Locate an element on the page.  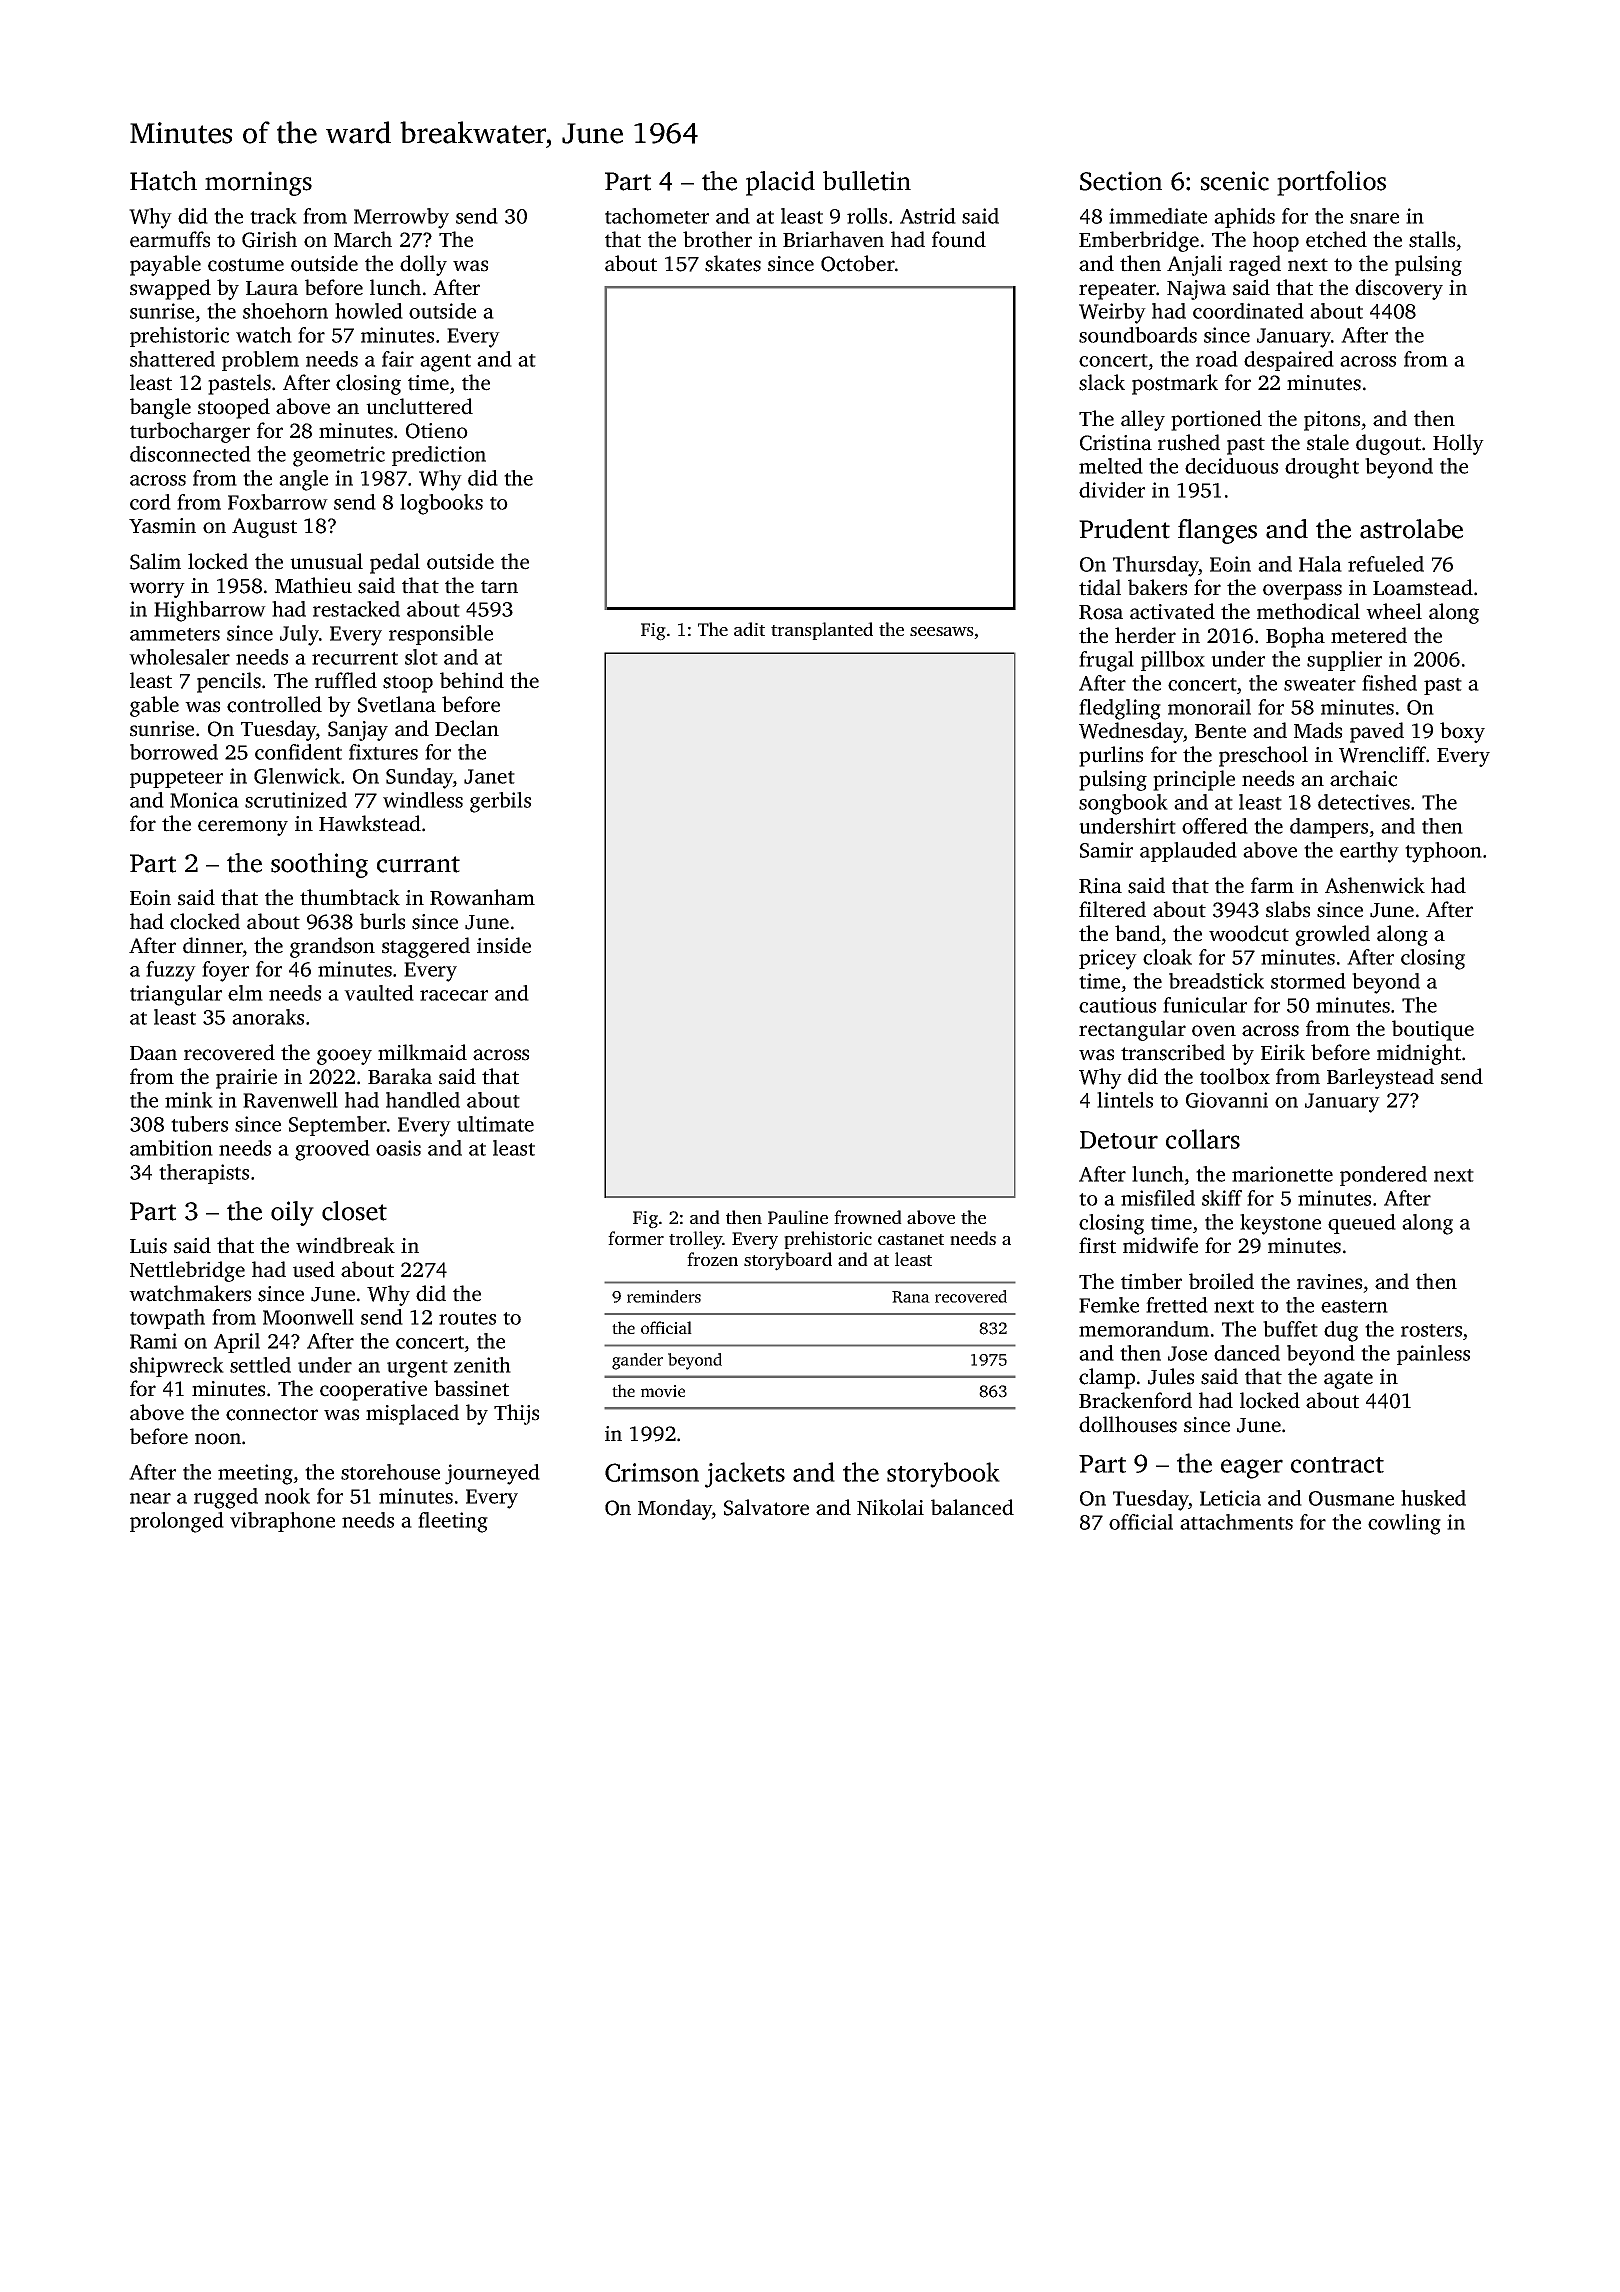
tubers is located at coordinates (199, 1124).
